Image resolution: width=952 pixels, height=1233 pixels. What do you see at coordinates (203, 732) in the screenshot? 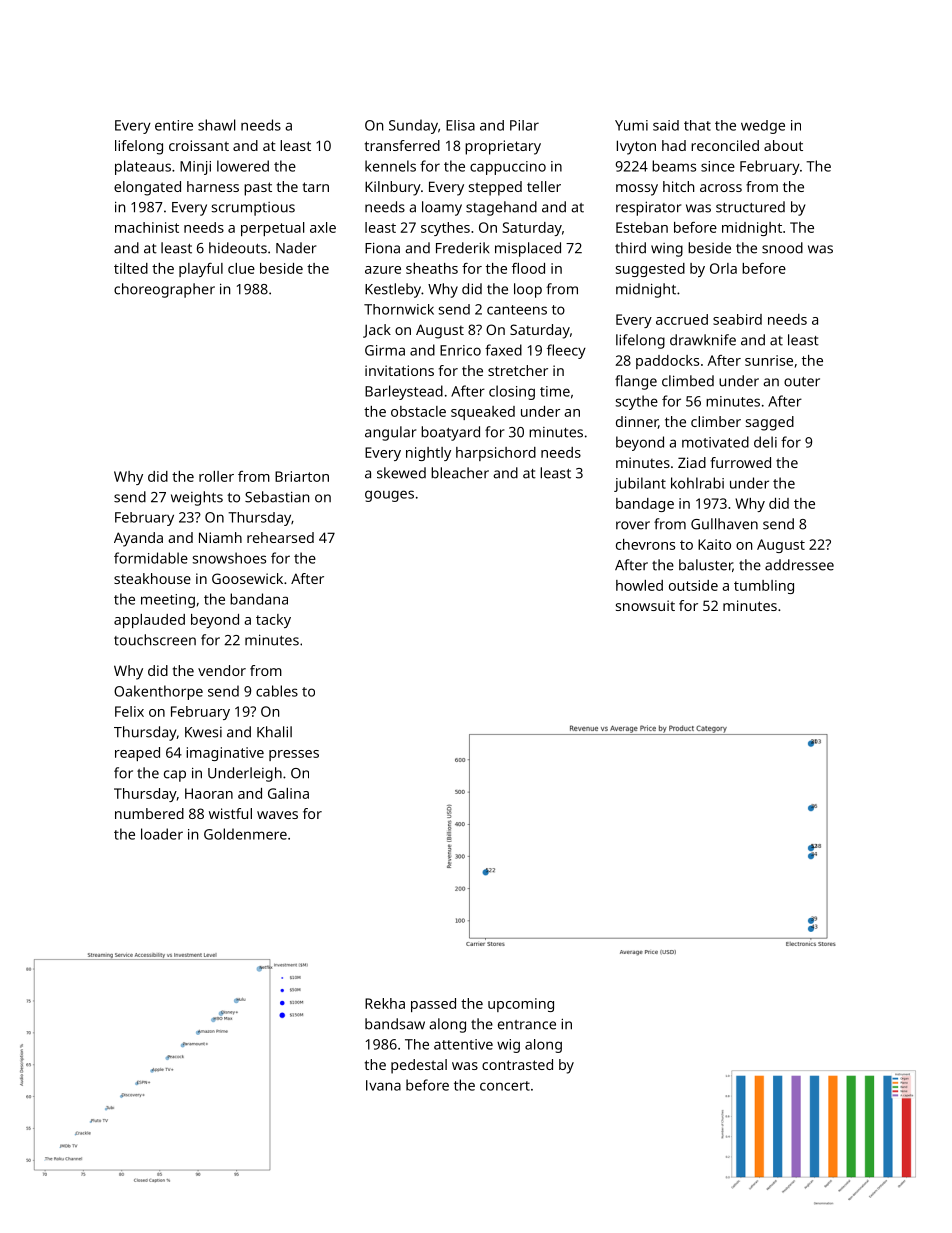
I see `Kwesi` at bounding box center [203, 732].
